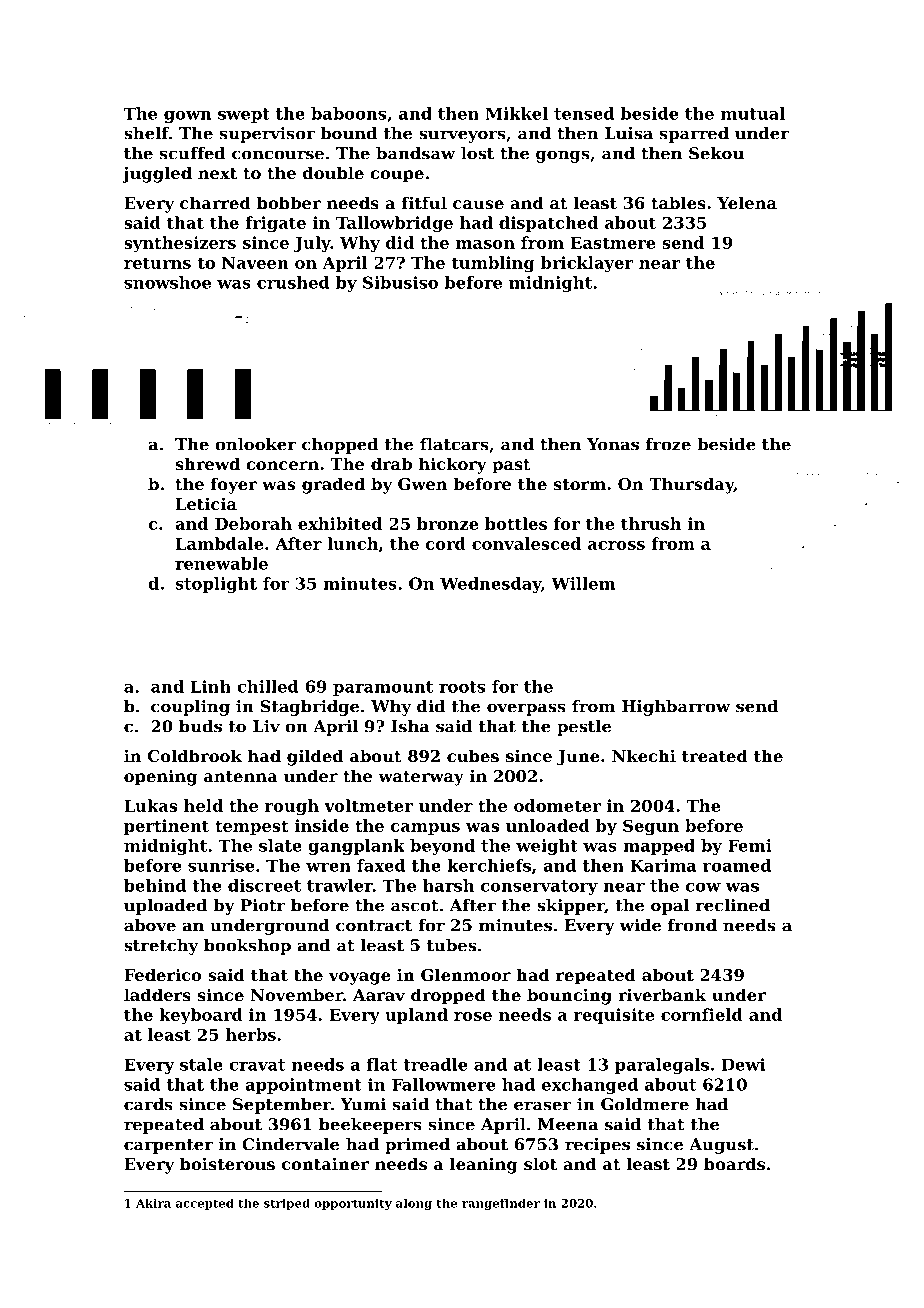  What do you see at coordinates (668, 444) in the screenshot?
I see `froze` at bounding box center [668, 444].
